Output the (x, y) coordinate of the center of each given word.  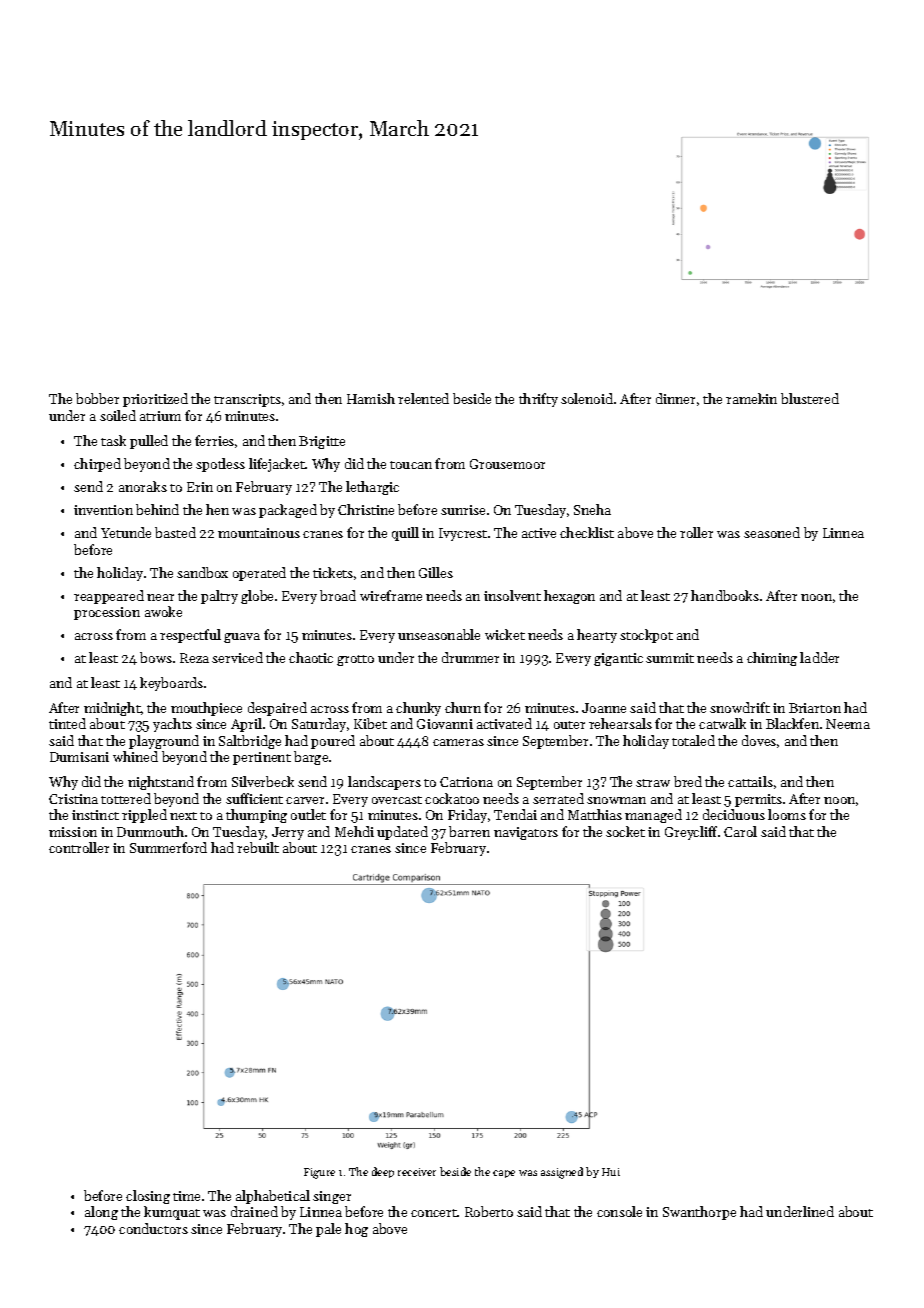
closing (148, 1197)
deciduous (734, 814)
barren (469, 831)
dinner (675, 398)
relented (423, 398)
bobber (97, 398)
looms (787, 814)
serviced (237, 657)
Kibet (370, 723)
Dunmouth (150, 831)
